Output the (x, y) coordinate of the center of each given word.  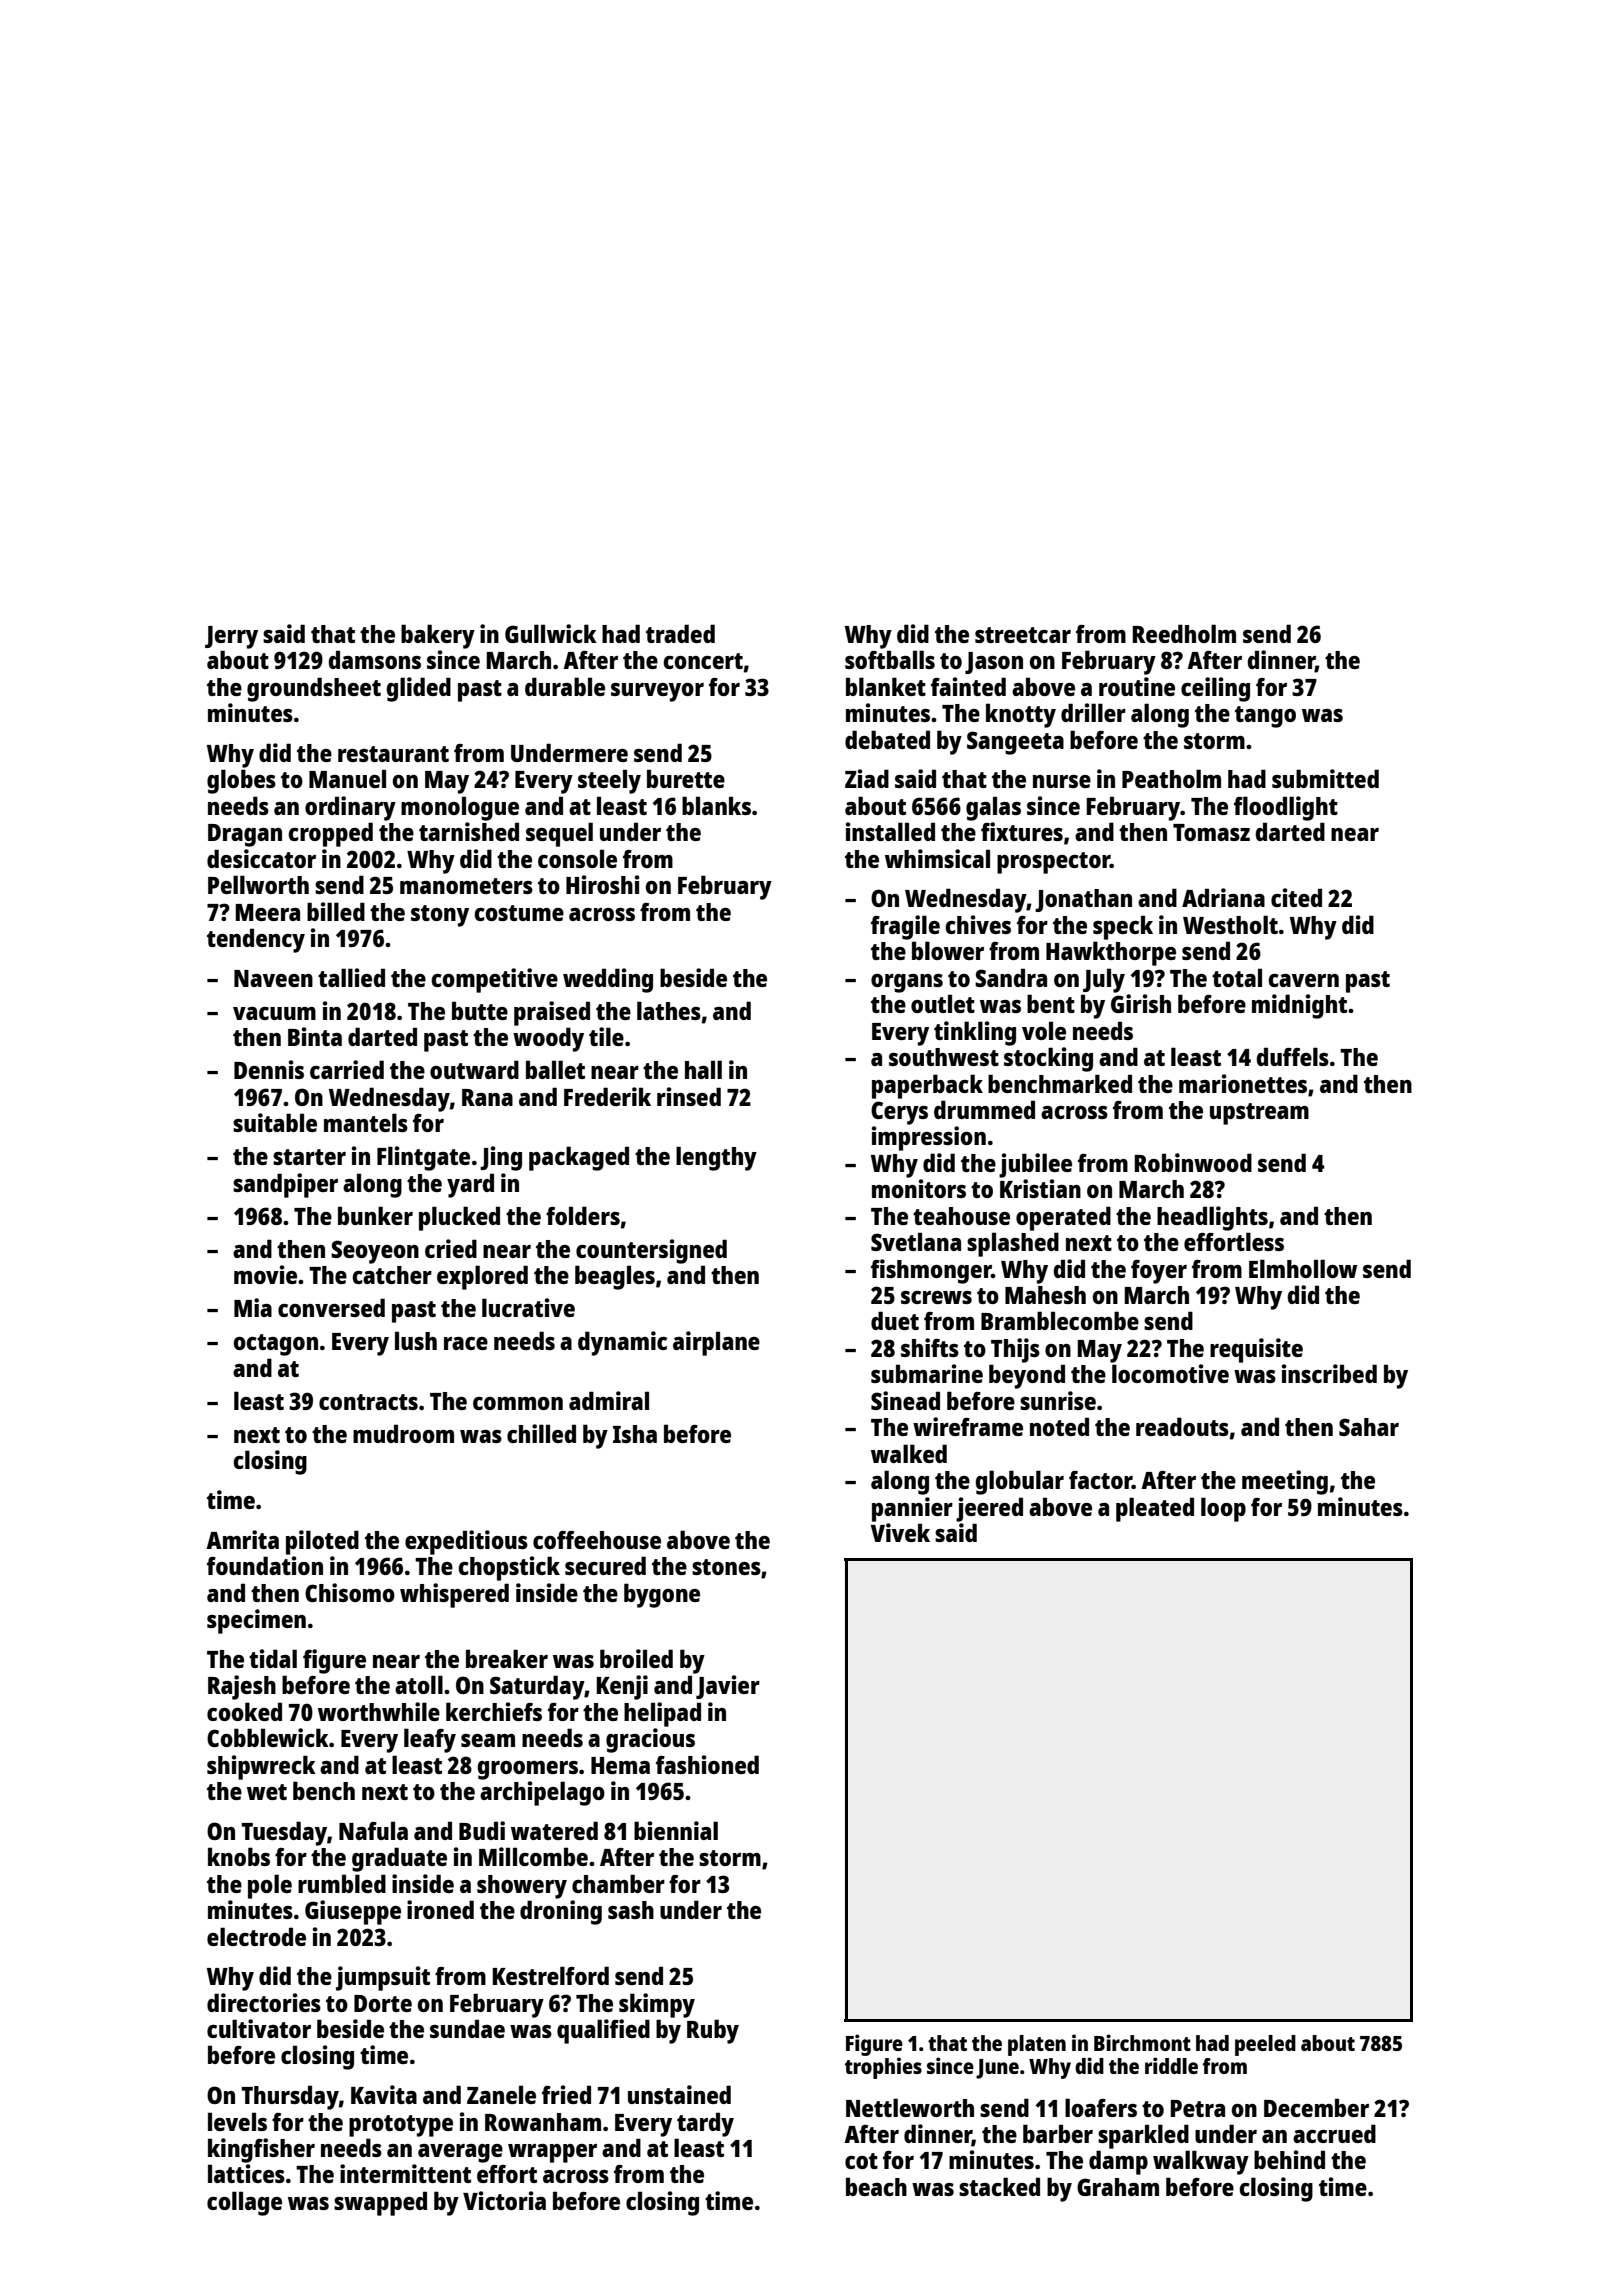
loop (1223, 1509)
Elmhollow (1303, 1268)
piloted (322, 1542)
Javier (728, 1687)
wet (267, 1792)
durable (565, 686)
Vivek (900, 1532)
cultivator (259, 2028)
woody (548, 1039)
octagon (275, 1345)
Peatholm (1171, 778)
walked (909, 1453)
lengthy (716, 1158)
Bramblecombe (1060, 1320)
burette (686, 778)
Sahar (1369, 1427)
